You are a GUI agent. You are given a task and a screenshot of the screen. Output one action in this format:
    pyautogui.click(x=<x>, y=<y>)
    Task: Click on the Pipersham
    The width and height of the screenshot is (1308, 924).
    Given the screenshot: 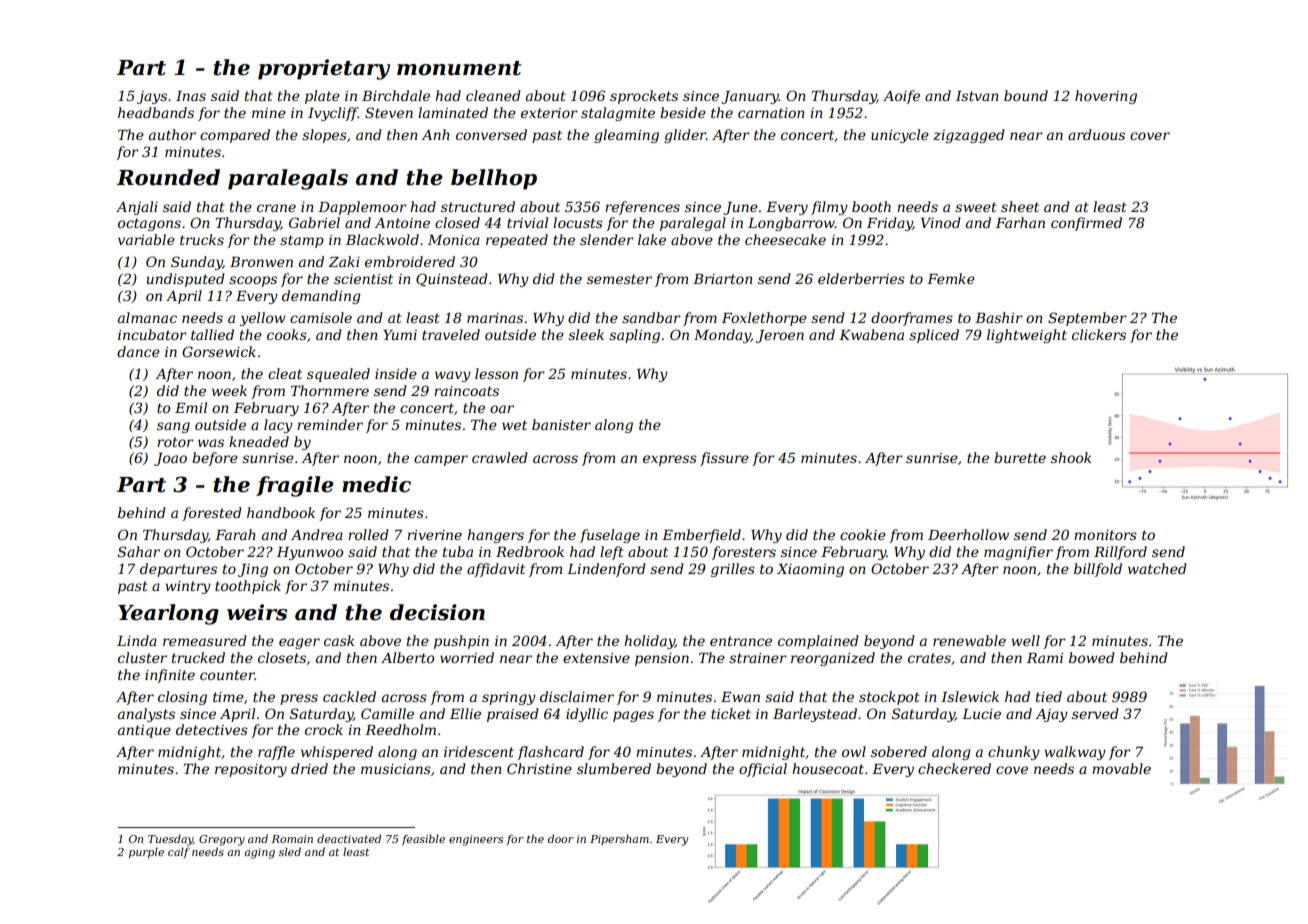 What is the action you would take?
    pyautogui.click(x=619, y=839)
